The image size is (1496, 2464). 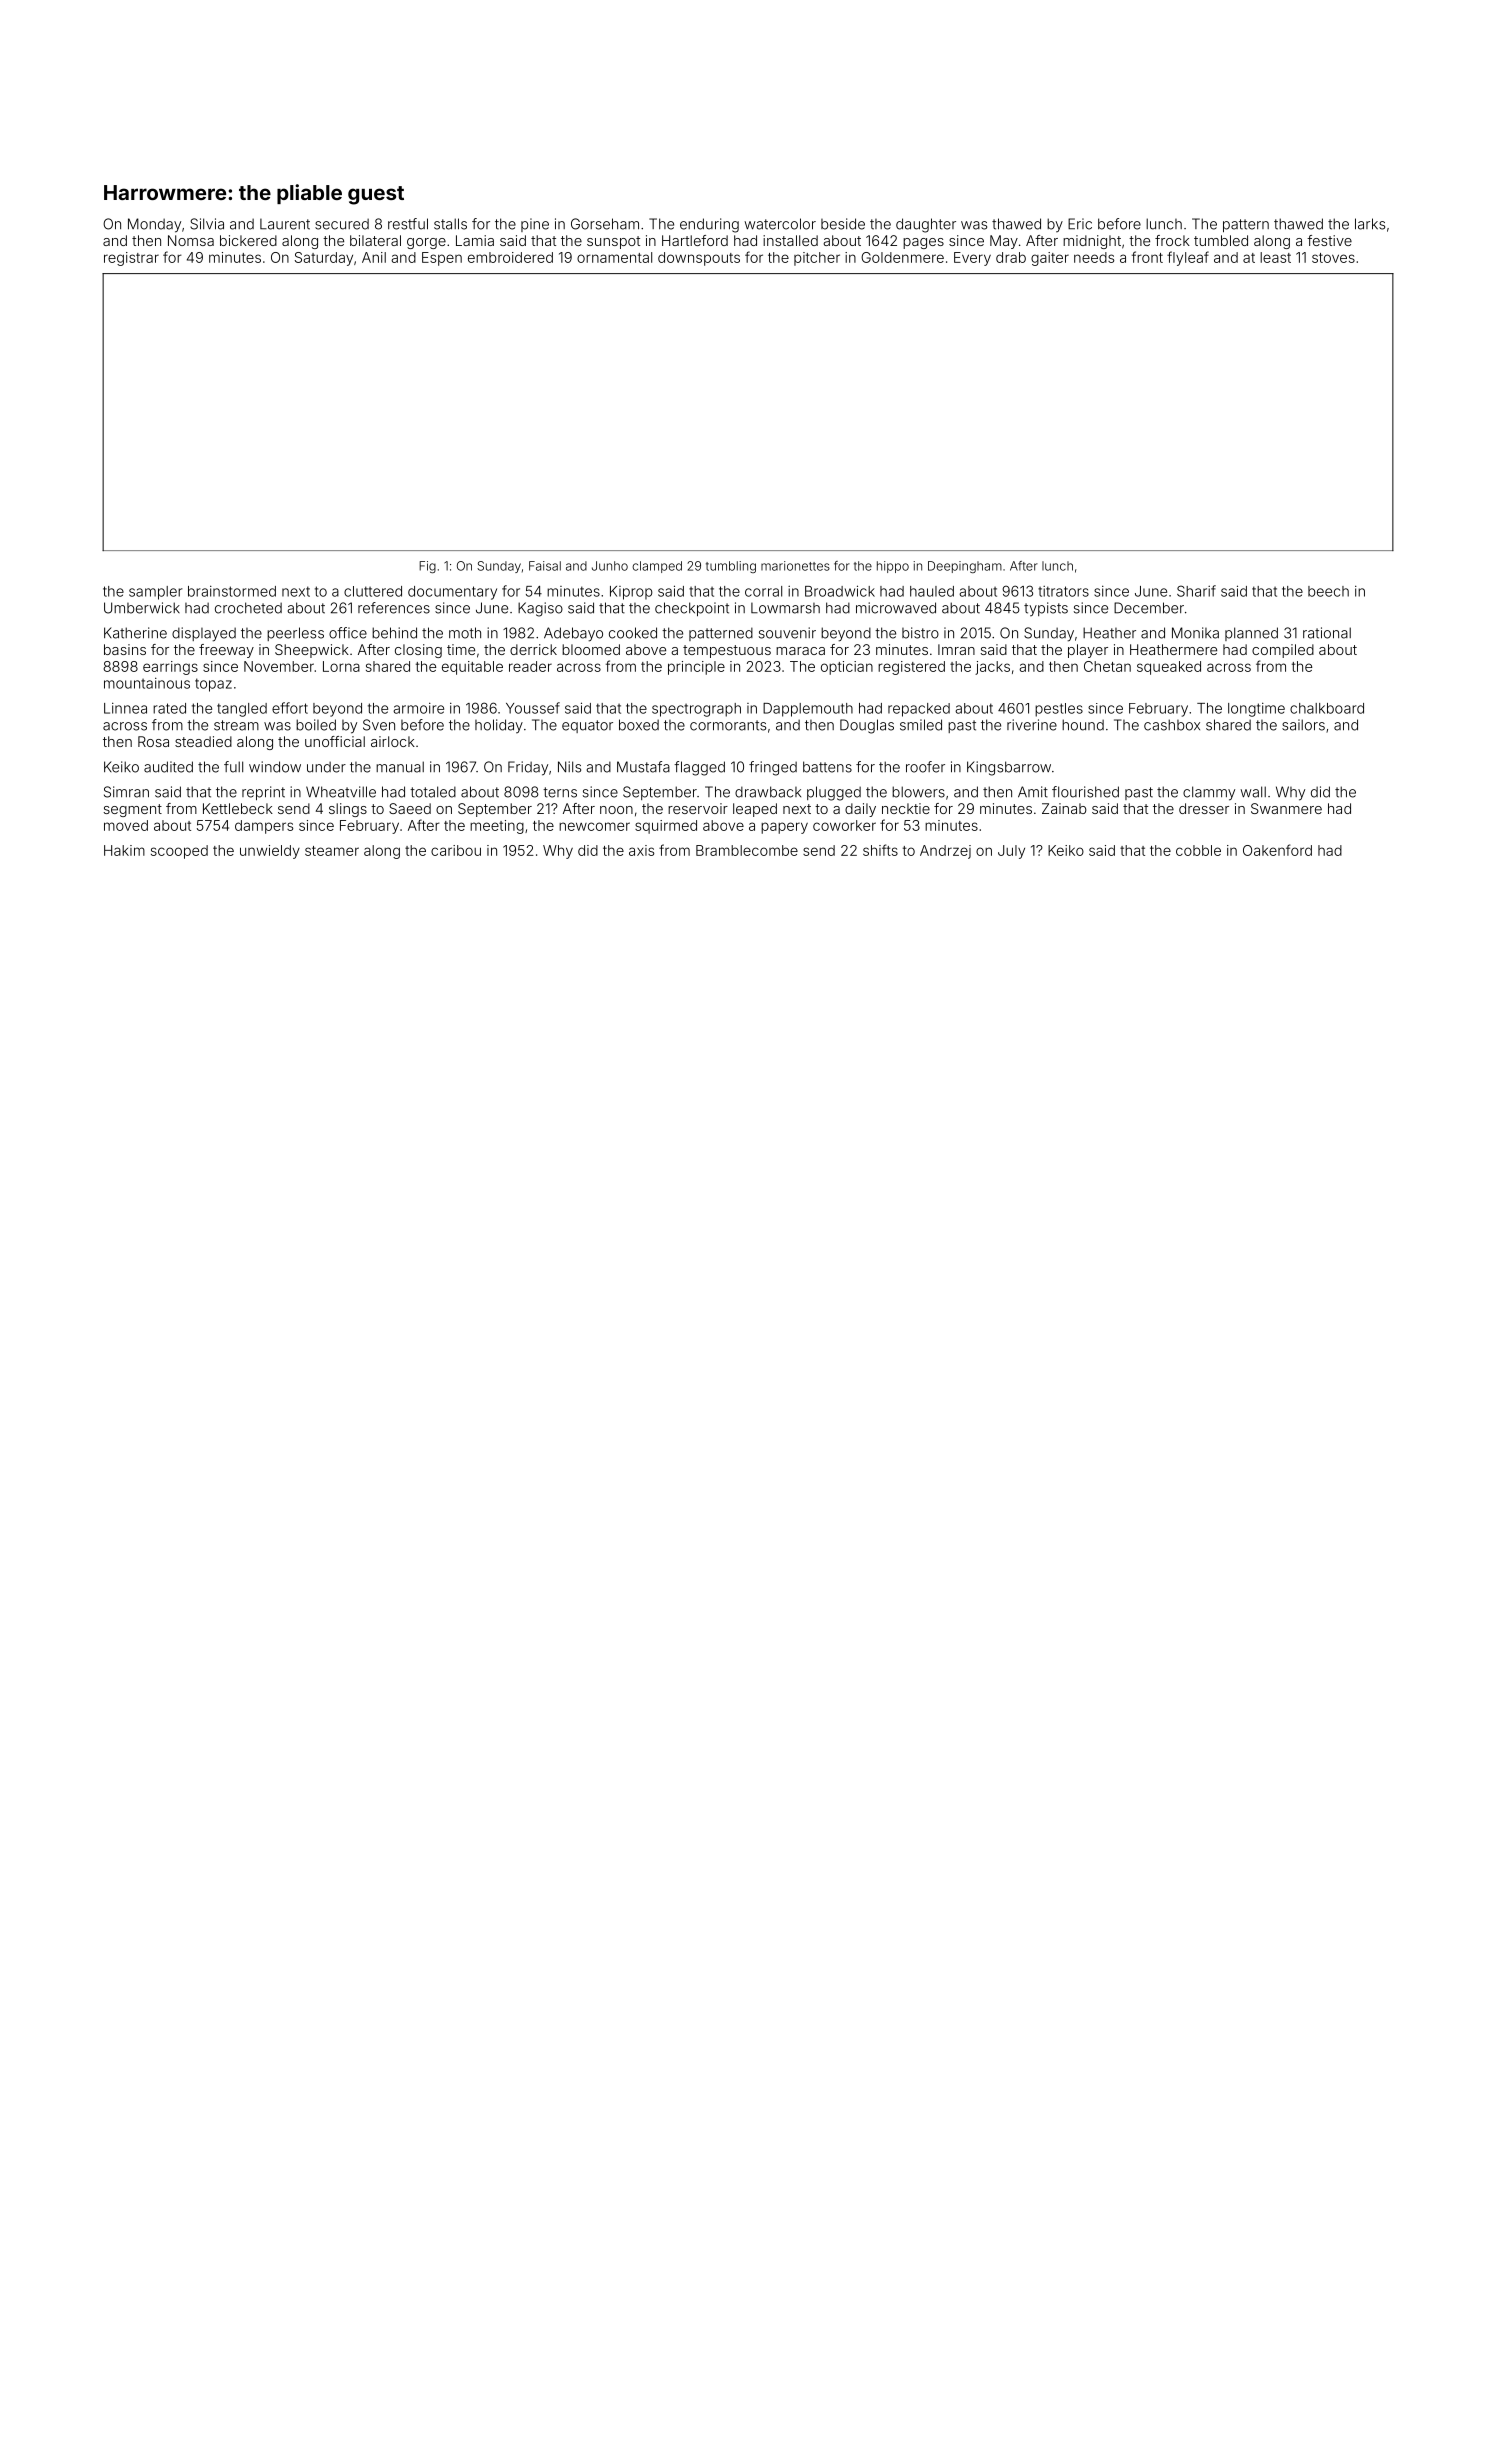 I want to click on rational, so click(x=1327, y=633).
